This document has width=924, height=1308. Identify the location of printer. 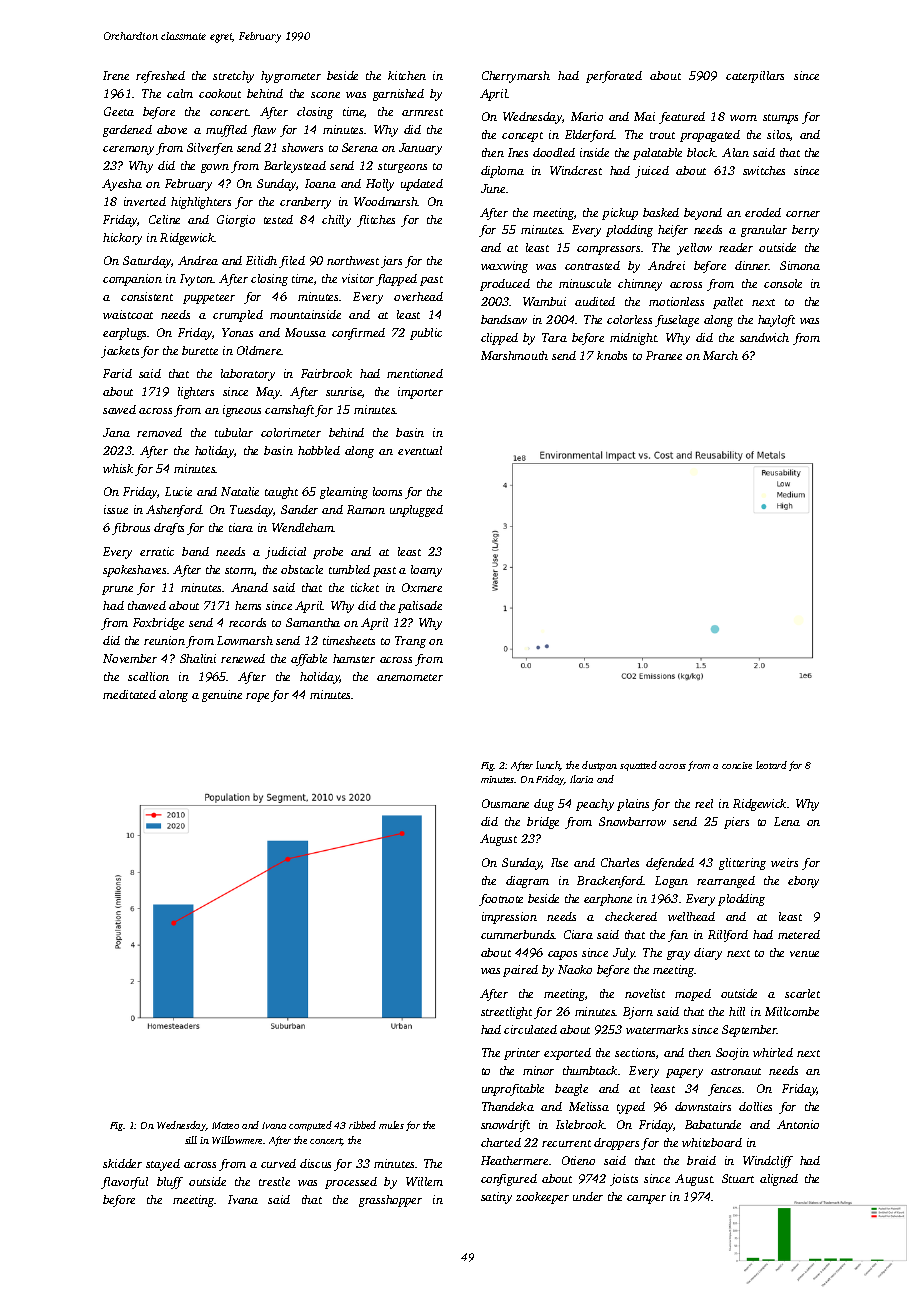
(522, 1054).
